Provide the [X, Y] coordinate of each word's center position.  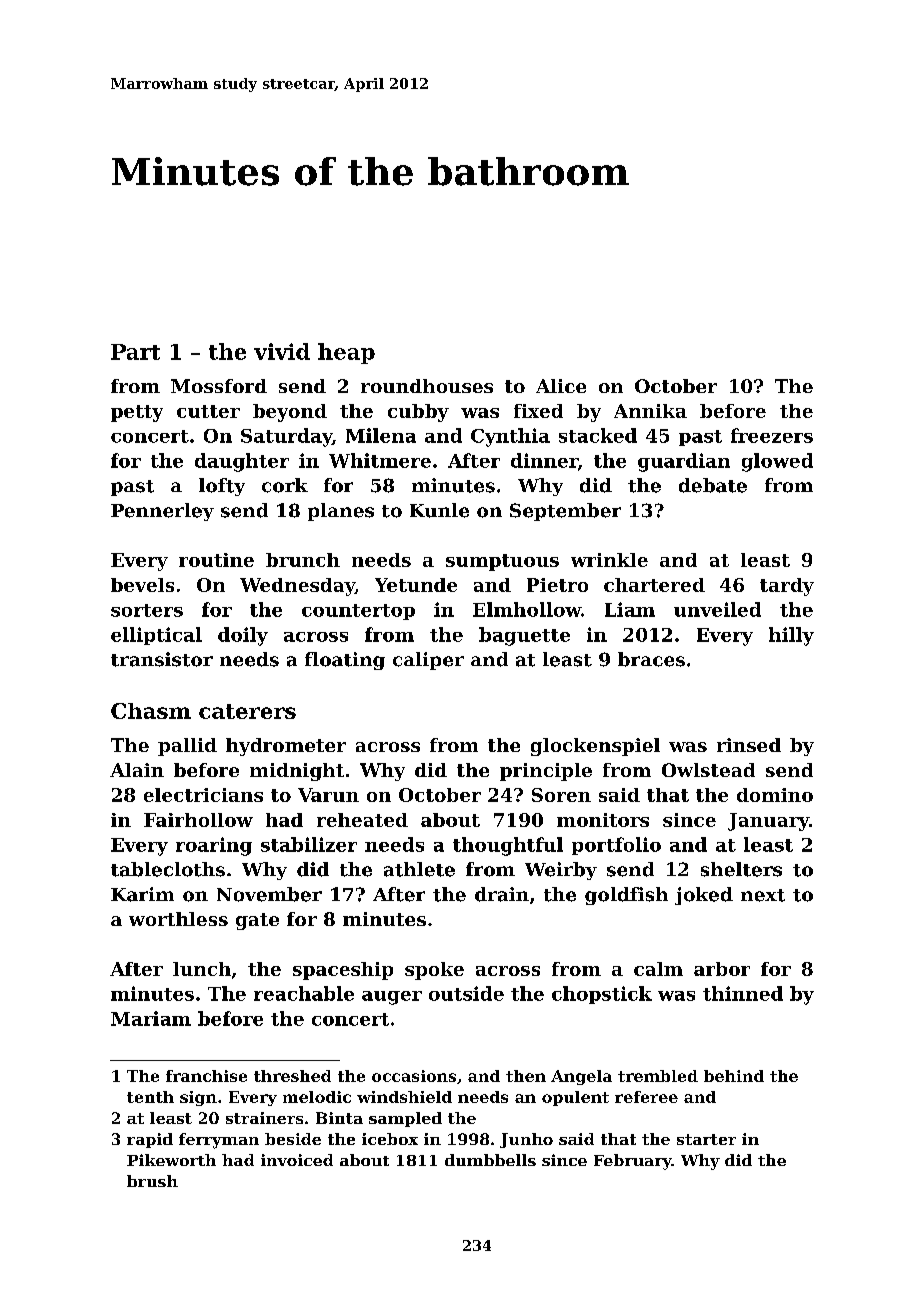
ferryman [219, 1141]
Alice [561, 386]
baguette [524, 636]
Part [135, 352]
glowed [777, 462]
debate [713, 485]
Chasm [151, 711]
